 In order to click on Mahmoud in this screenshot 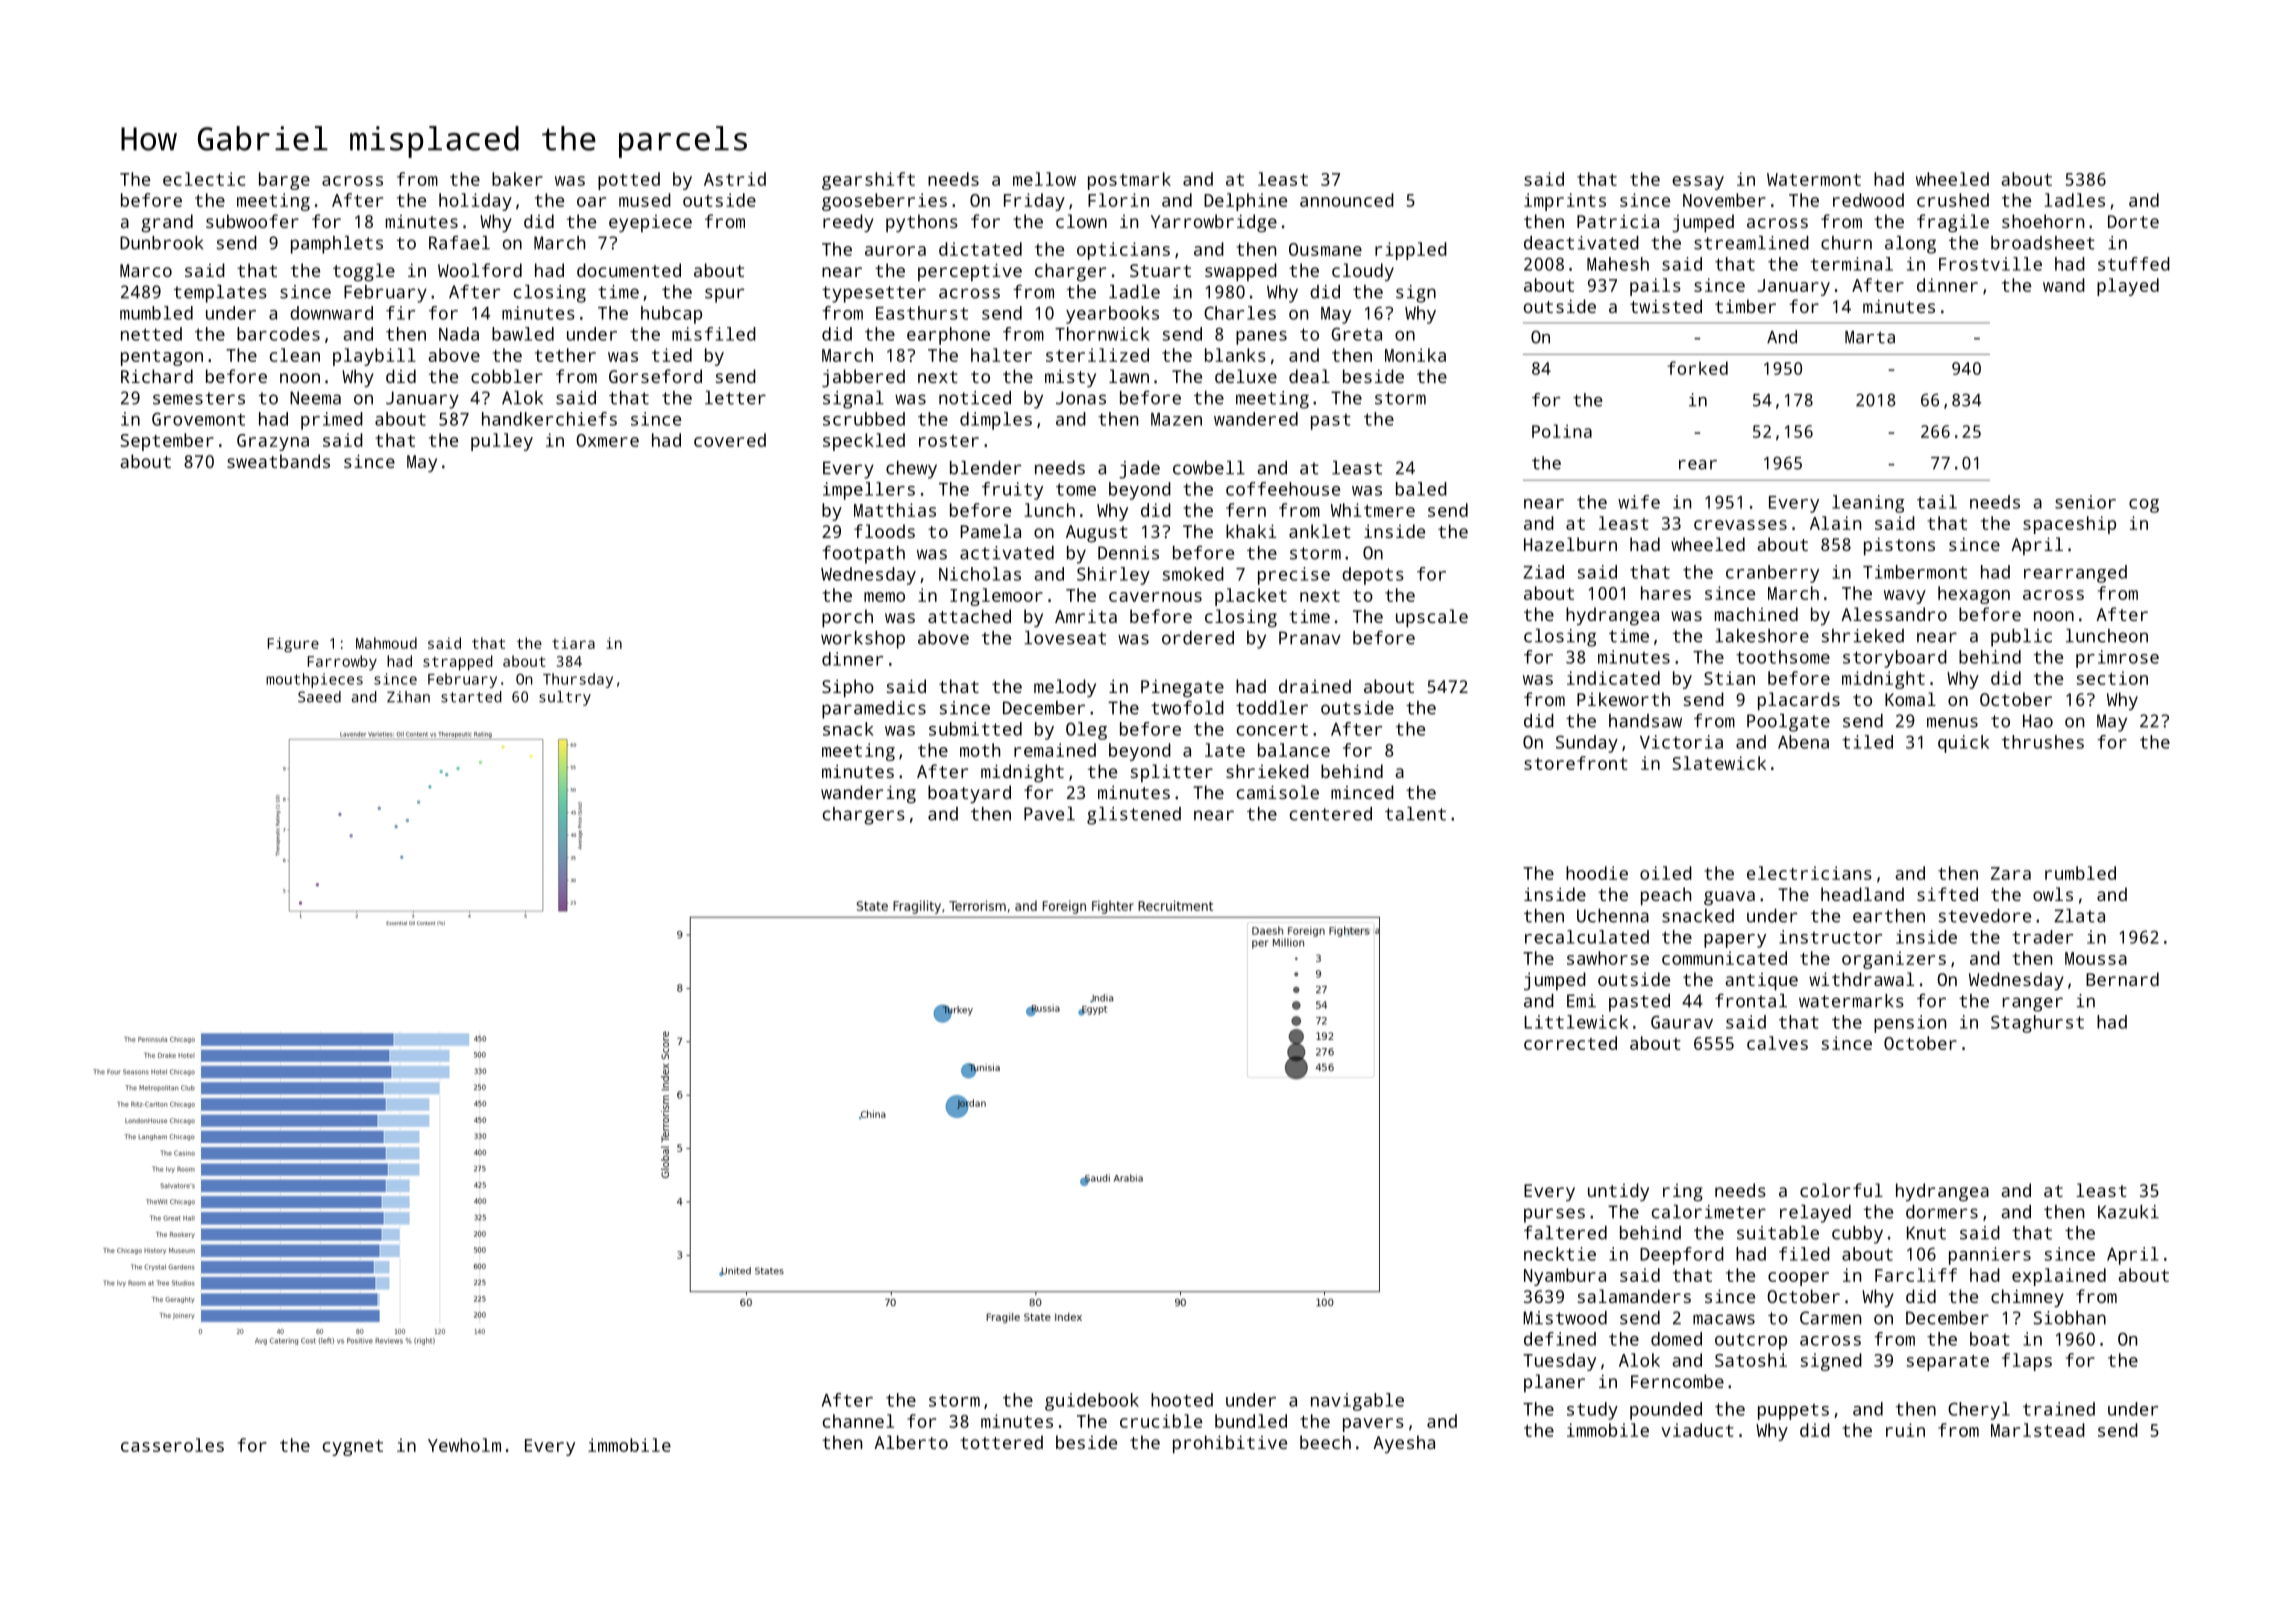, I will do `click(386, 643)`.
